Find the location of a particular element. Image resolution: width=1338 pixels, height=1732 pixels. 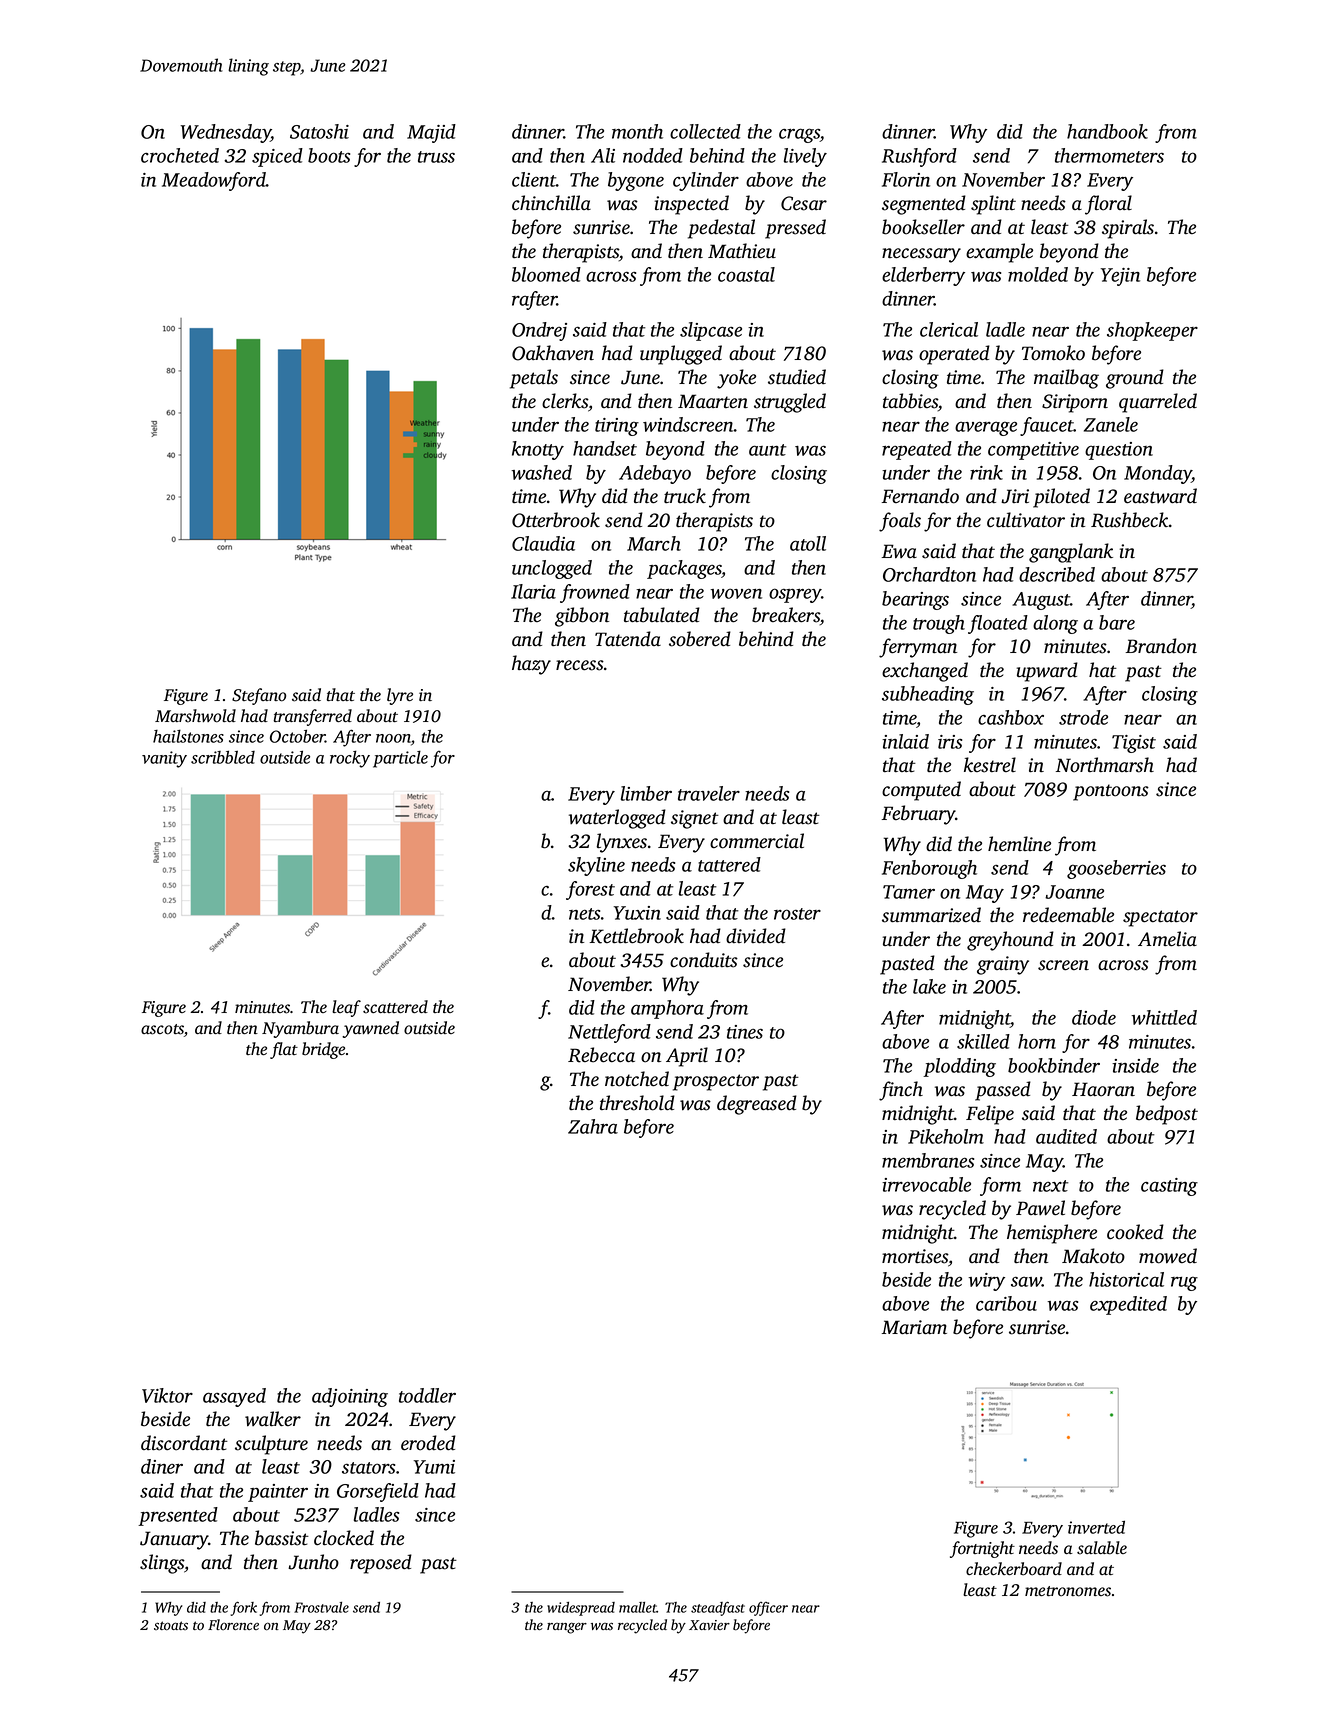

traveler is located at coordinates (709, 793).
